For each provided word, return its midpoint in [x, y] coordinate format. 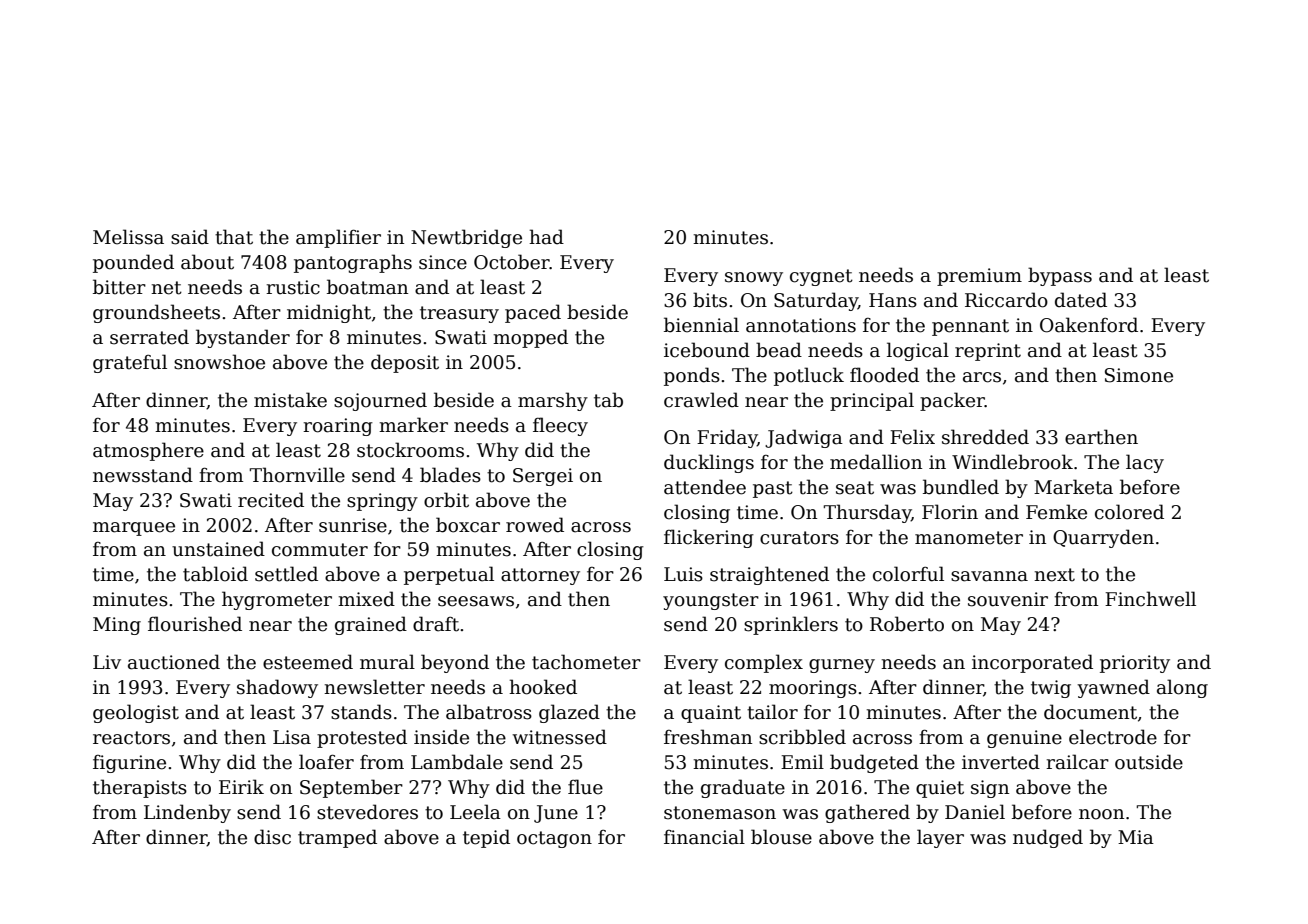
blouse [781, 837]
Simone [1139, 375]
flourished [195, 624]
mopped [530, 338]
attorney [540, 576]
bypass [1060, 276]
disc [272, 837]
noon [1101, 814]
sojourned [380, 401]
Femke [1056, 512]
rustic [293, 287]
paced [533, 313]
